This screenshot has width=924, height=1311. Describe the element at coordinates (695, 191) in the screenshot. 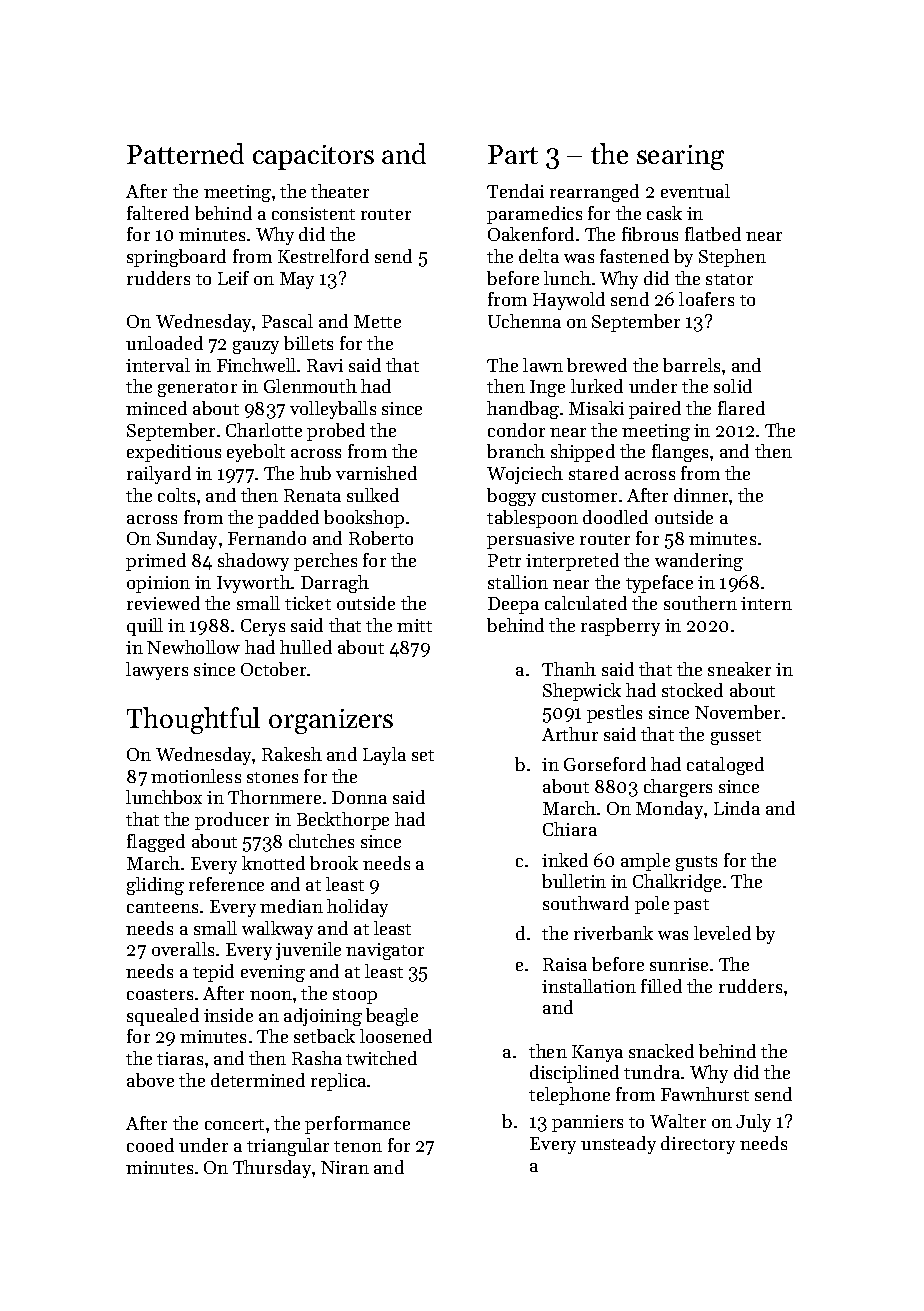

I see `eventual` at that location.
